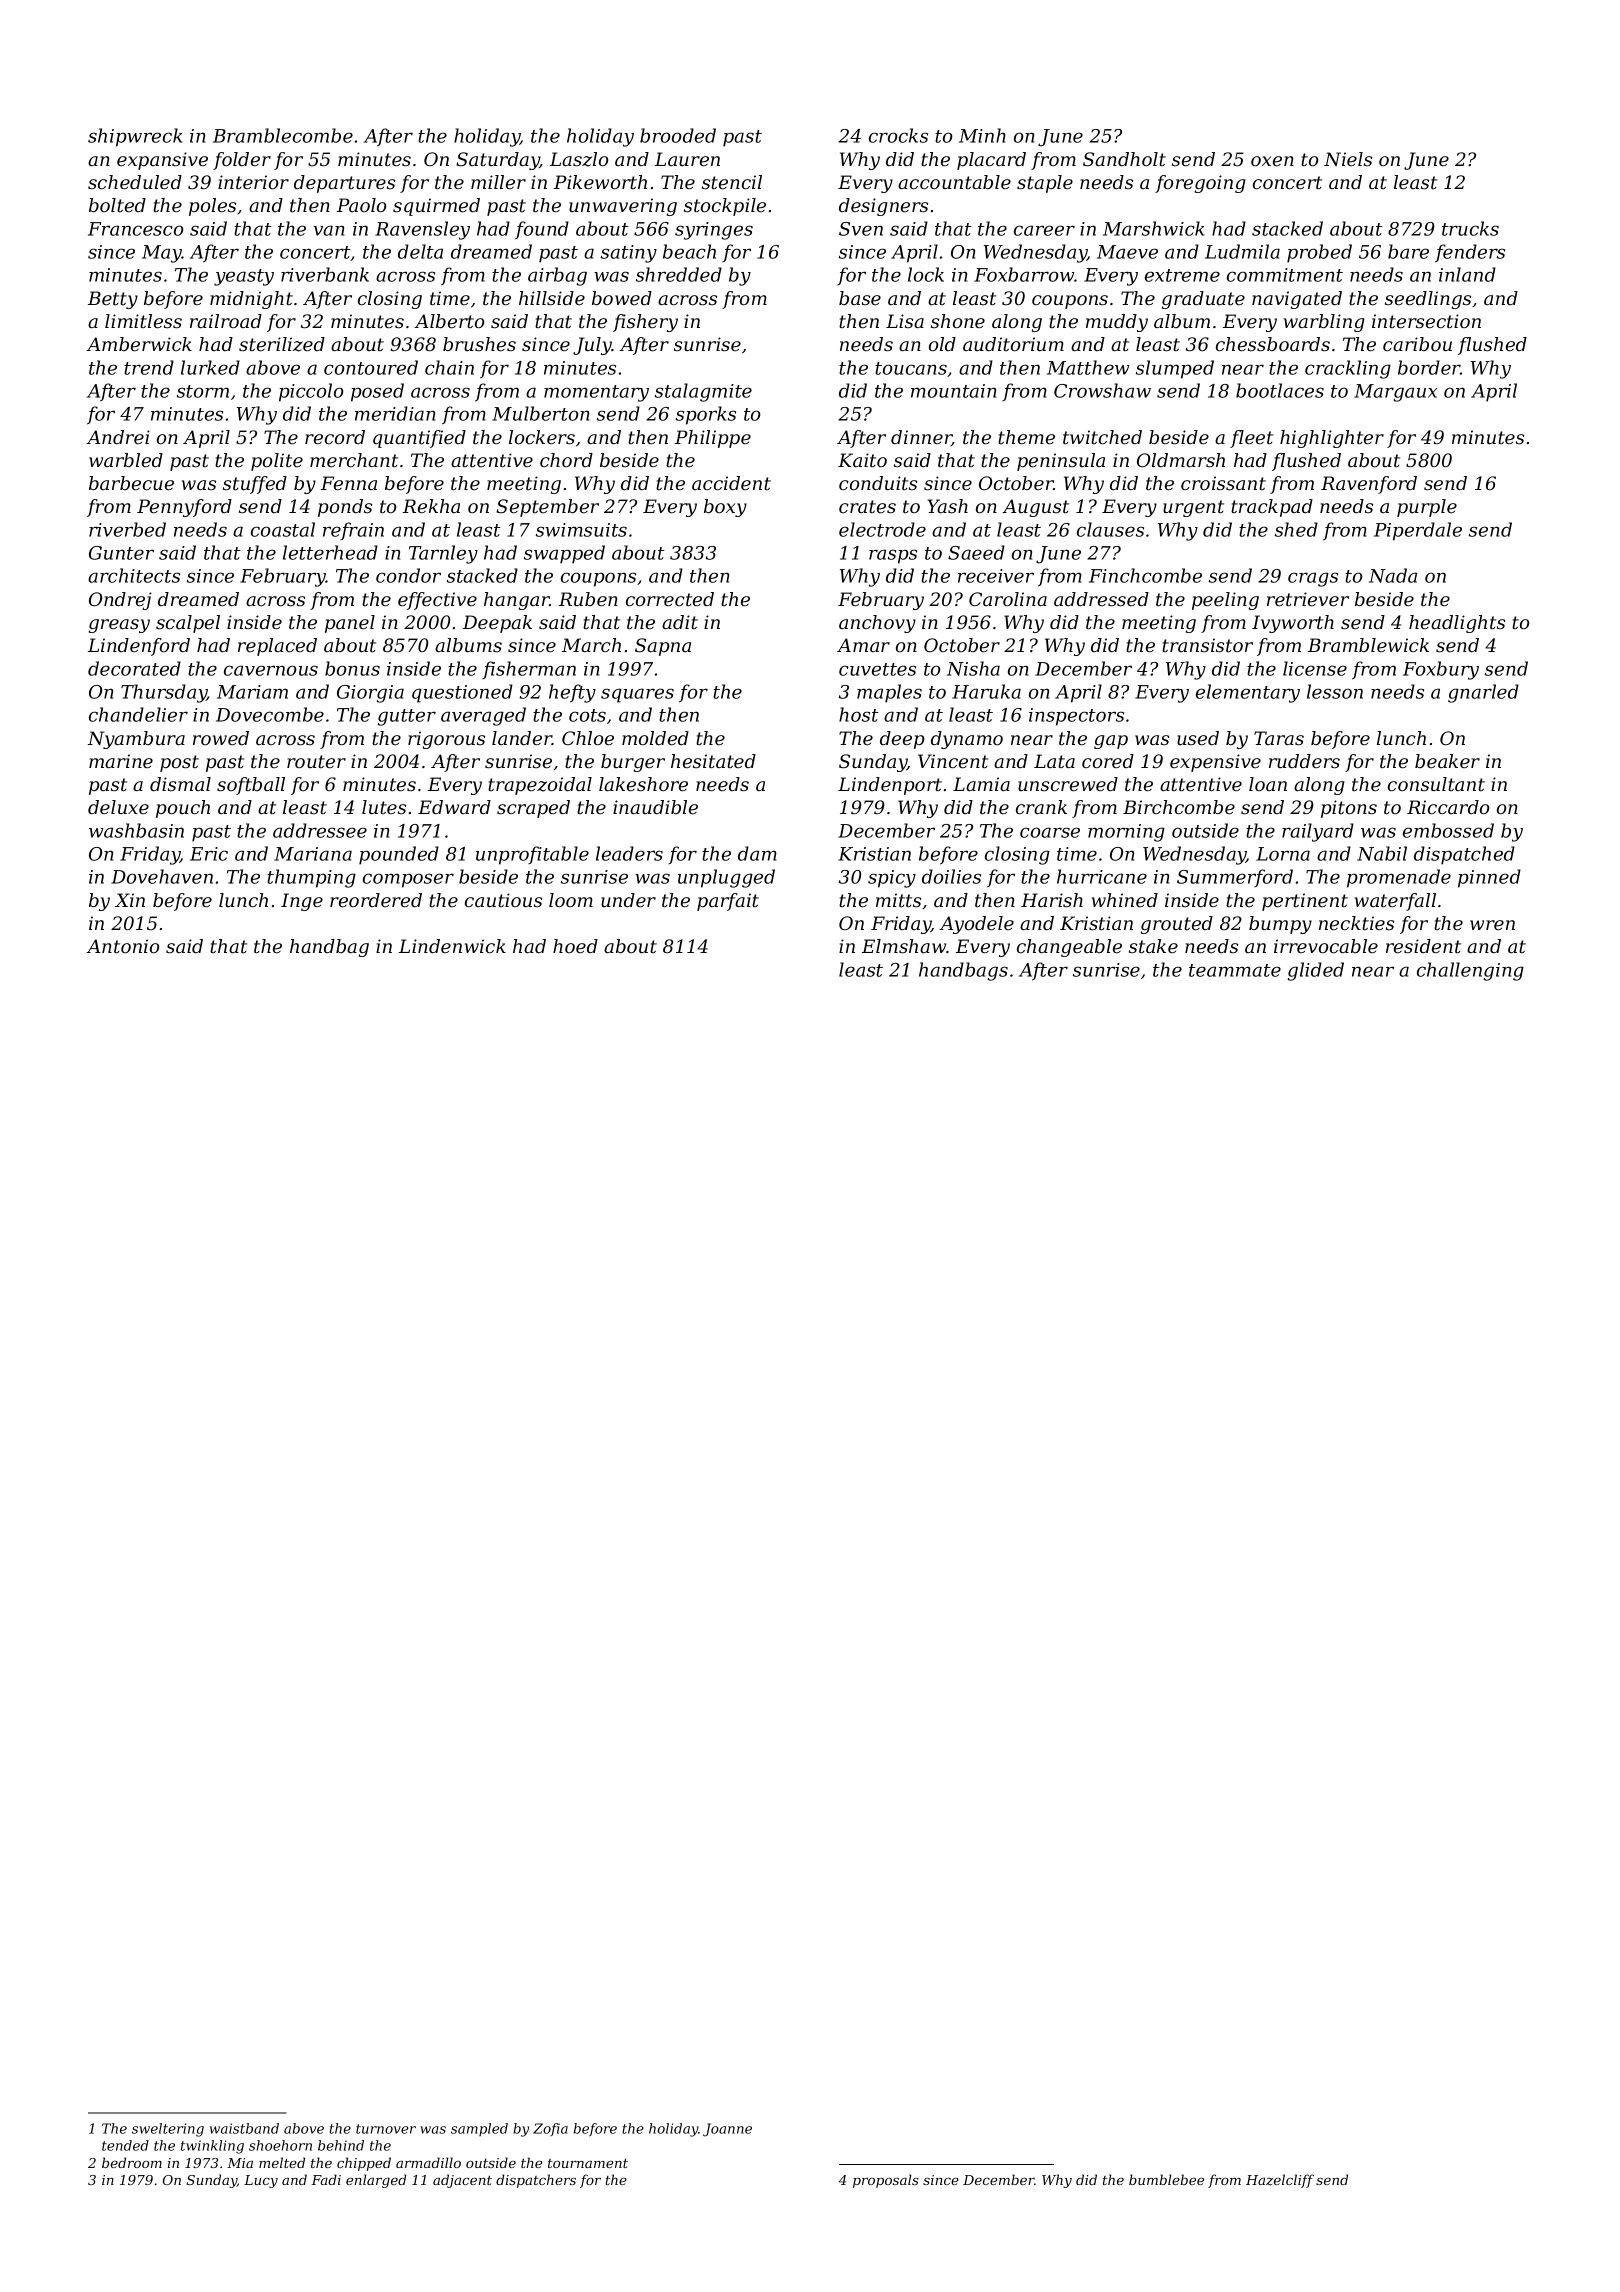  I want to click on Elmshaw, so click(904, 946).
